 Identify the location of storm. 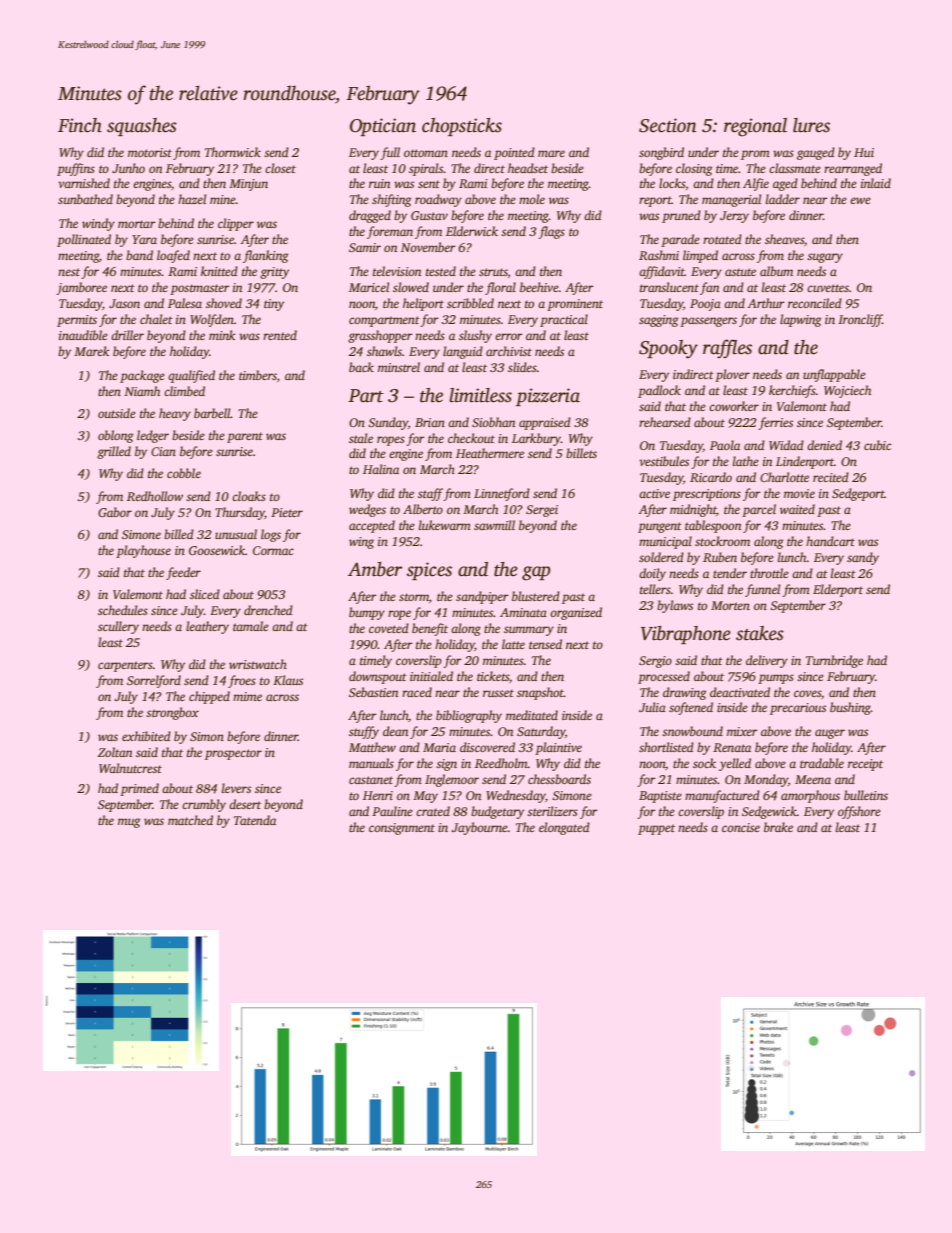
(414, 597).
